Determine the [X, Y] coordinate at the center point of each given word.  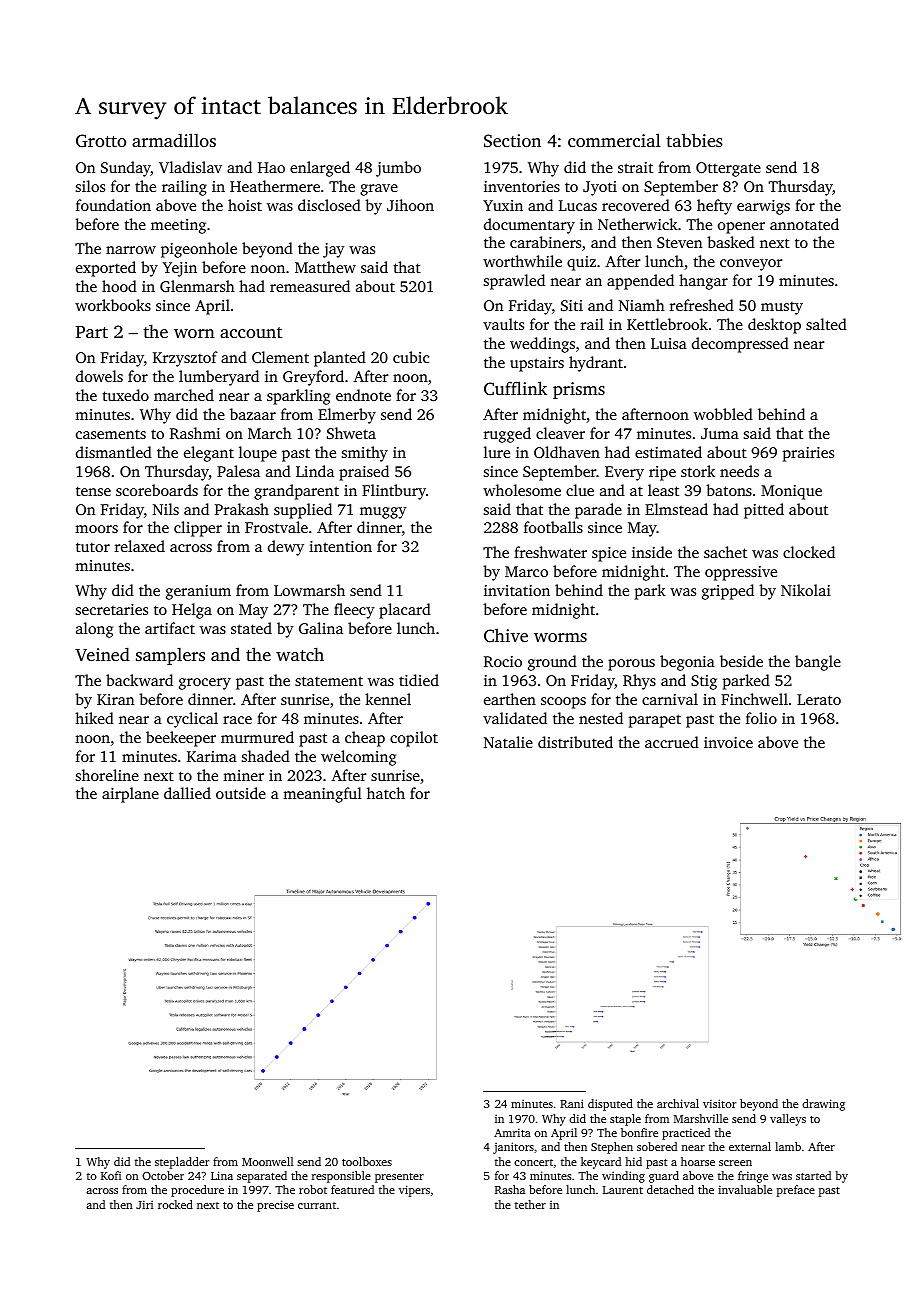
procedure [197, 1191]
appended [640, 282]
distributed [575, 742]
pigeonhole [199, 250]
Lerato [819, 699]
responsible [341, 1177]
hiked [94, 718]
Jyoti [600, 188]
